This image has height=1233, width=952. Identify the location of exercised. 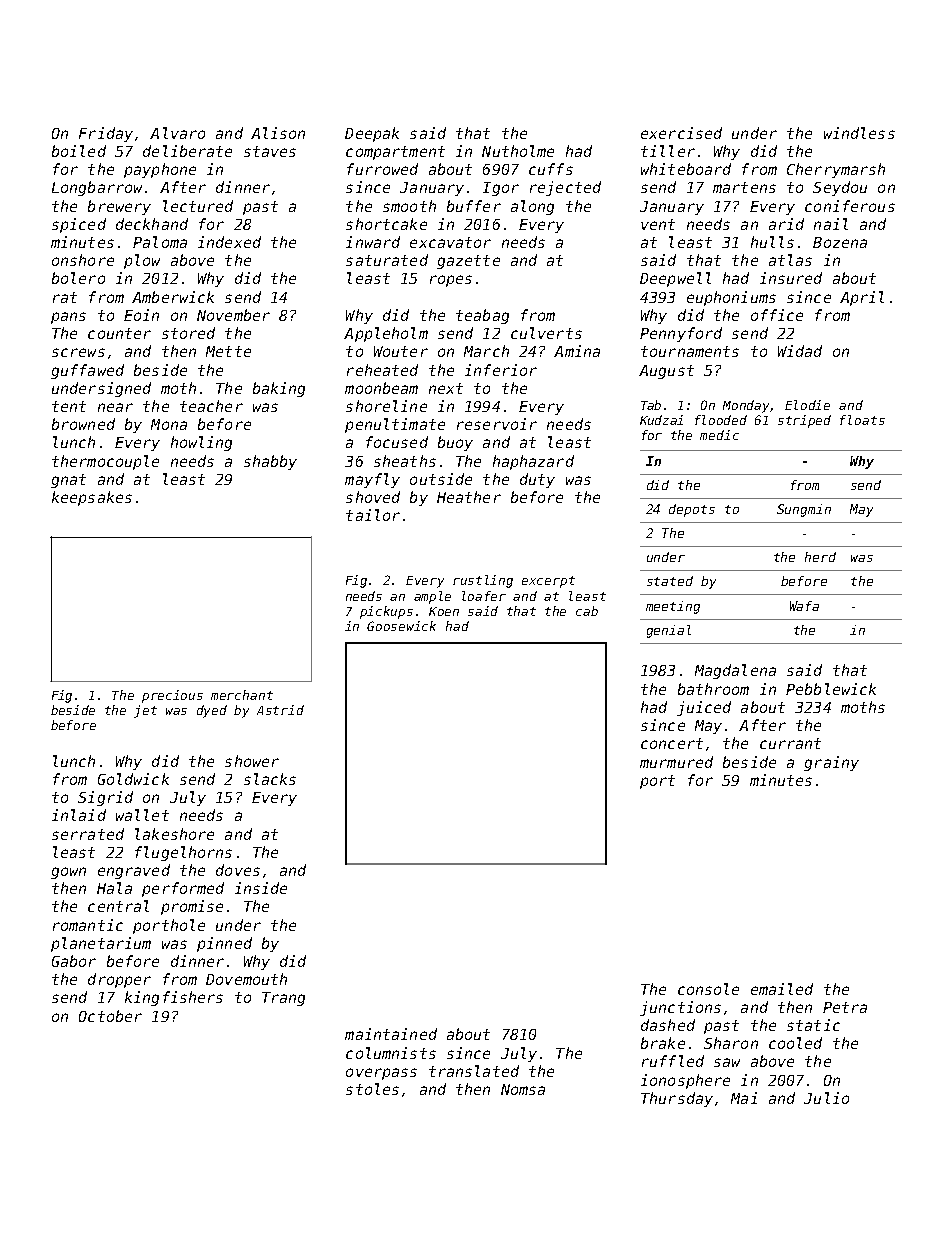
(681, 133).
